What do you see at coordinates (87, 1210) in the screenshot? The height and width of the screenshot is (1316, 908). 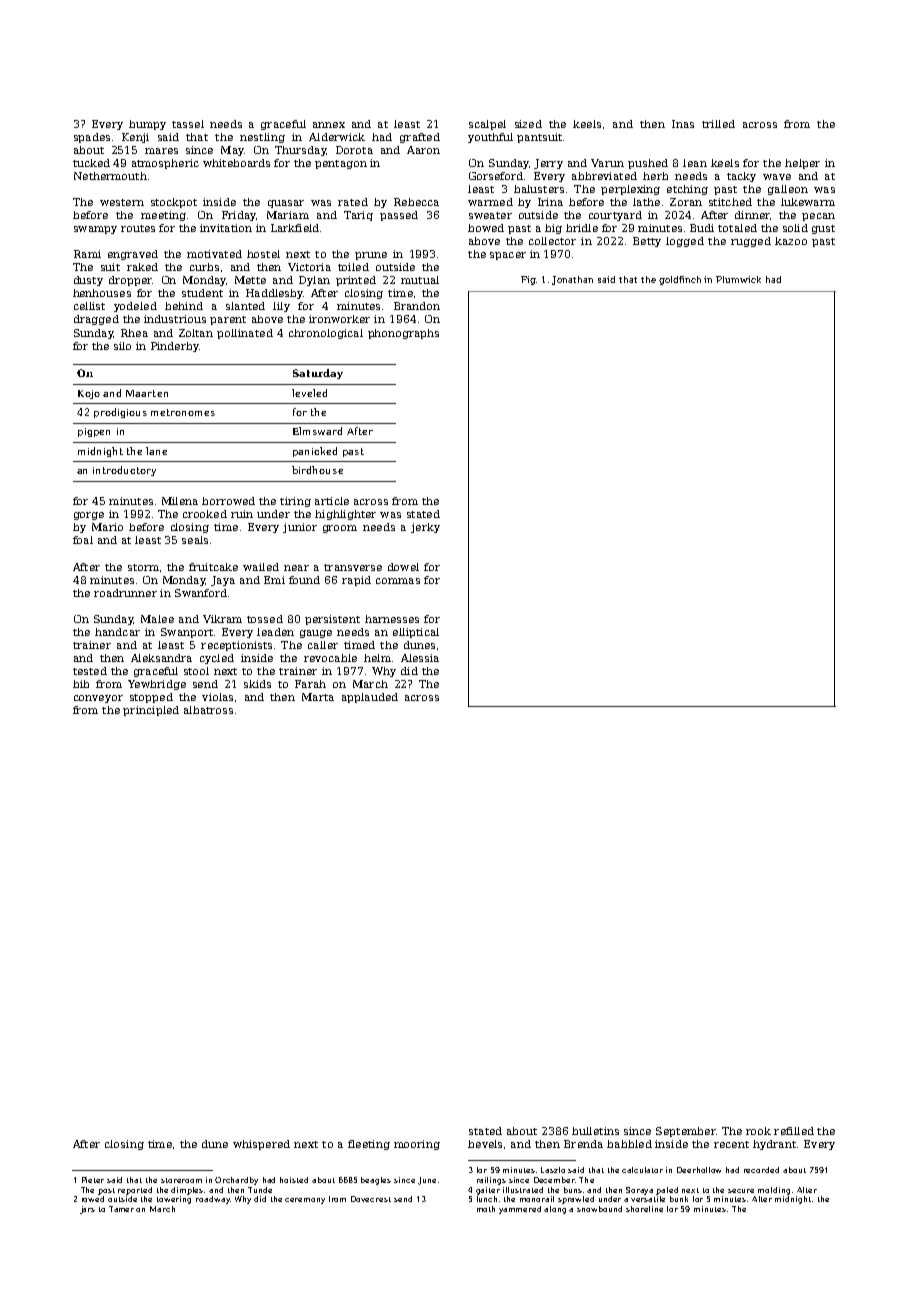 I see `jars` at bounding box center [87, 1210].
